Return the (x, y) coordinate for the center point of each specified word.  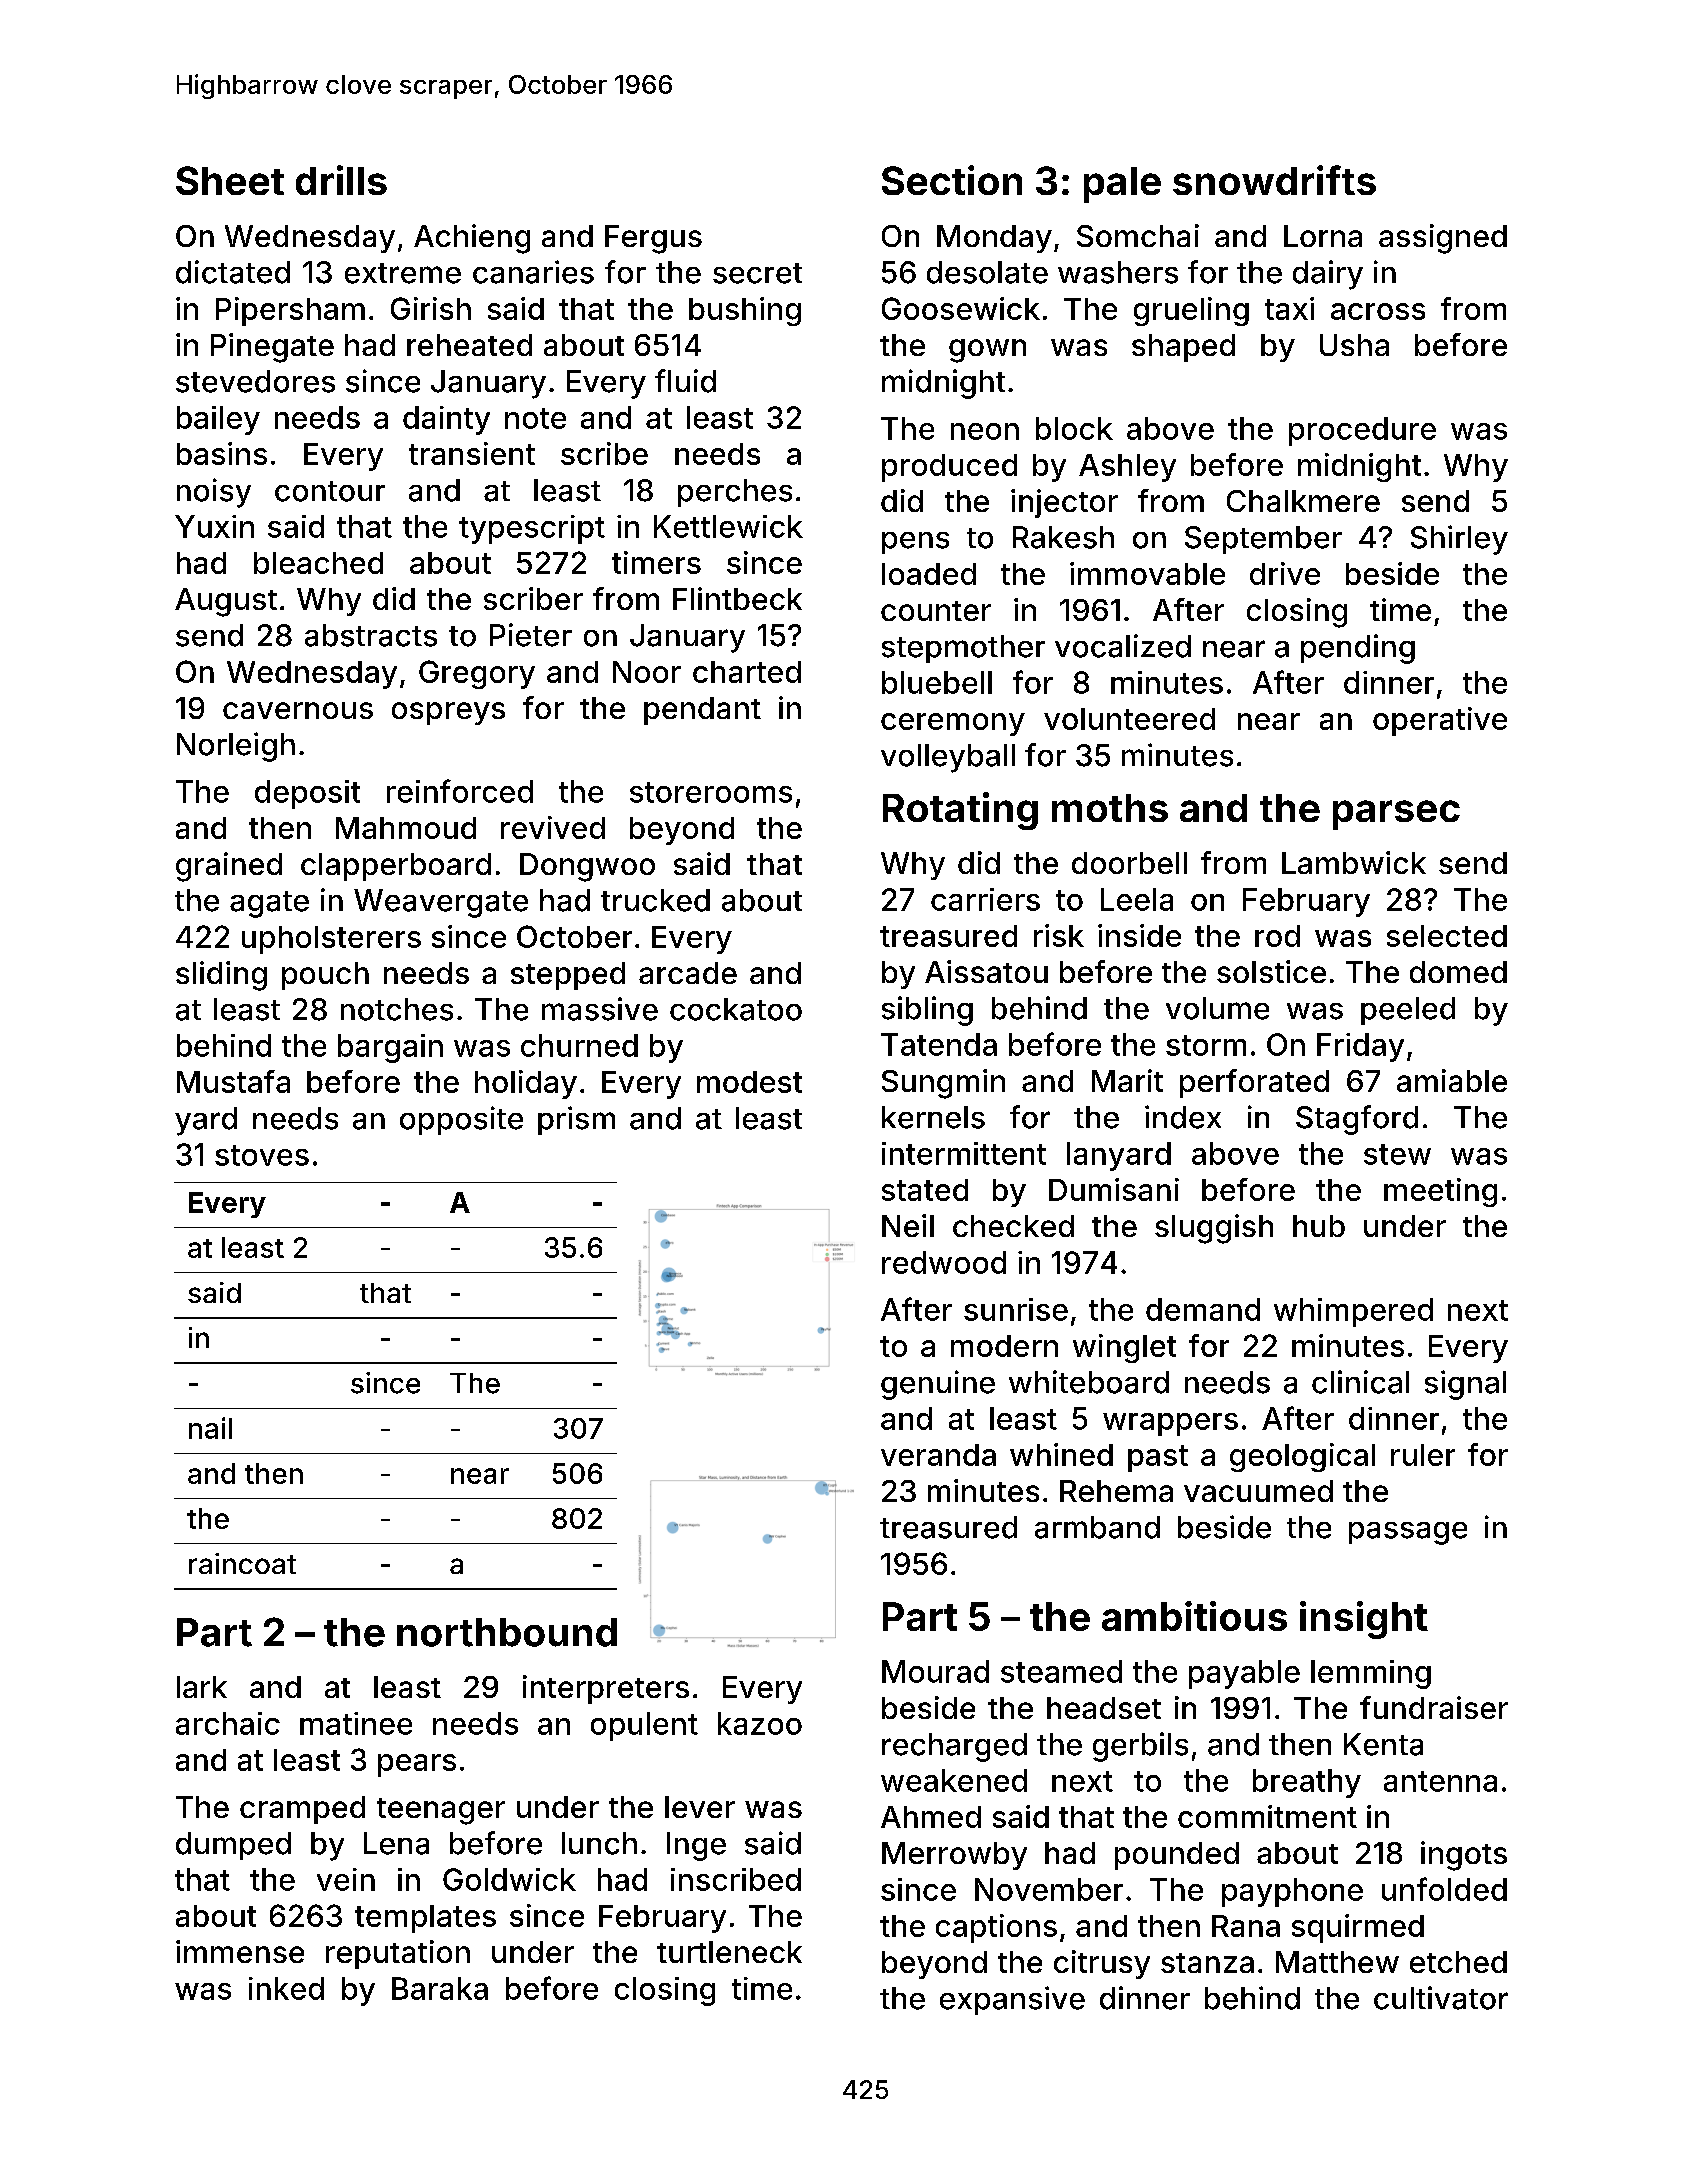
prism (576, 1120)
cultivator (1441, 1998)
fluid (685, 381)
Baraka (440, 1988)
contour (330, 491)
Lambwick (1354, 862)
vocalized (1123, 646)
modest (749, 1082)
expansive (1012, 2000)
